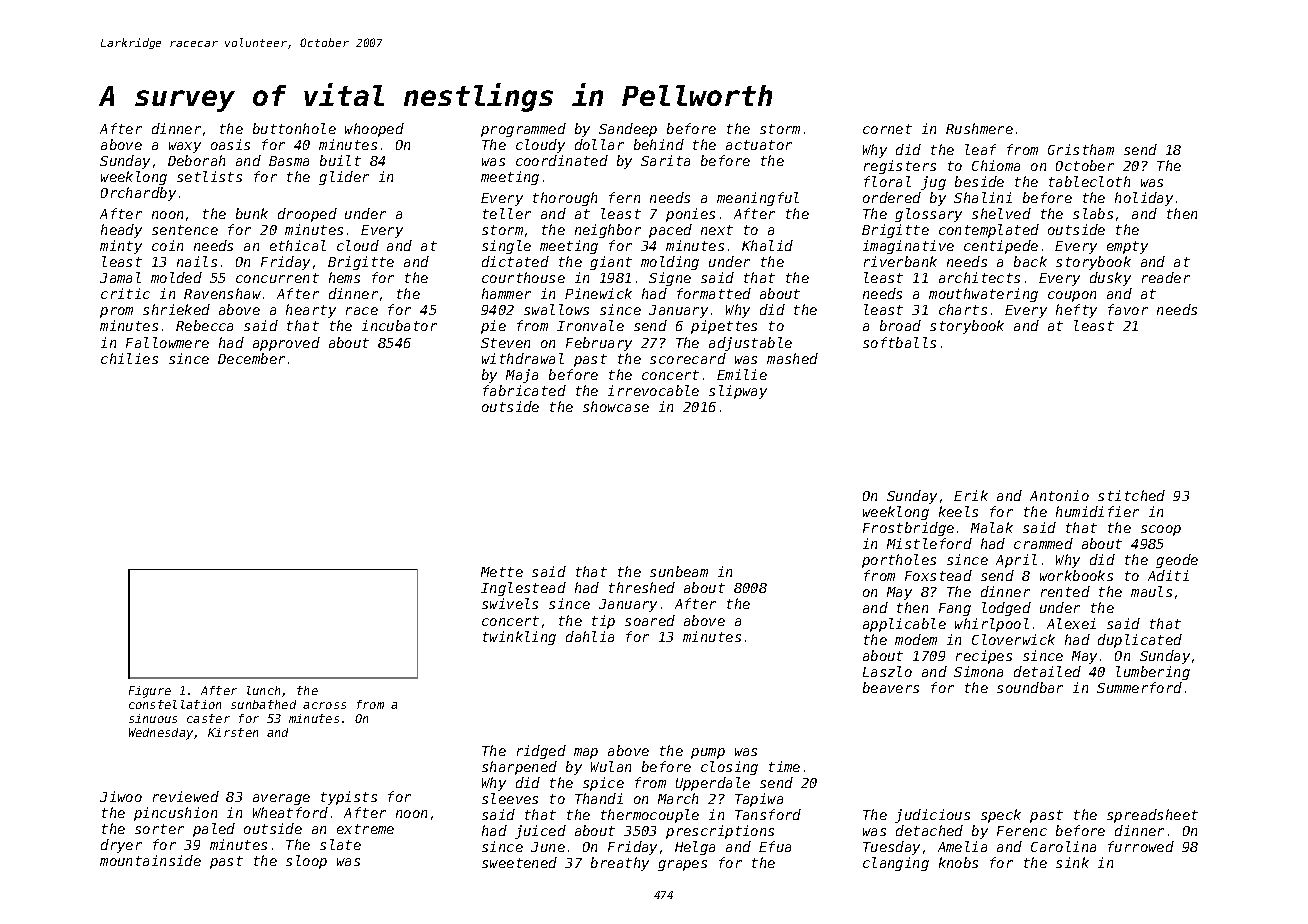 Image resolution: width=1308 pixels, height=924 pixels. Describe the element at coordinates (891, 687) in the screenshot. I see `beavers` at that location.
